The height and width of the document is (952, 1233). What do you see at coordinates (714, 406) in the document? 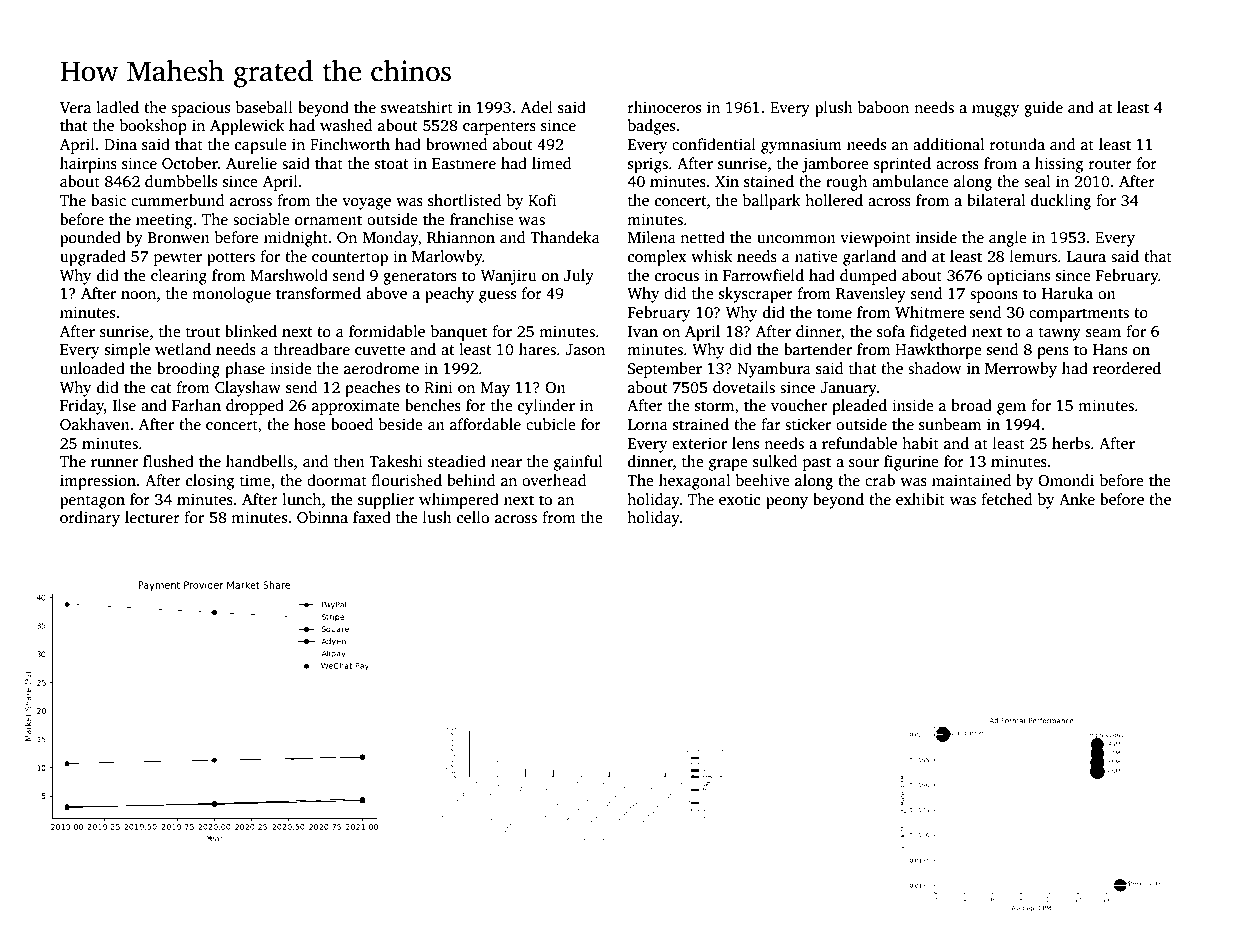
I see `storm` at bounding box center [714, 406].
